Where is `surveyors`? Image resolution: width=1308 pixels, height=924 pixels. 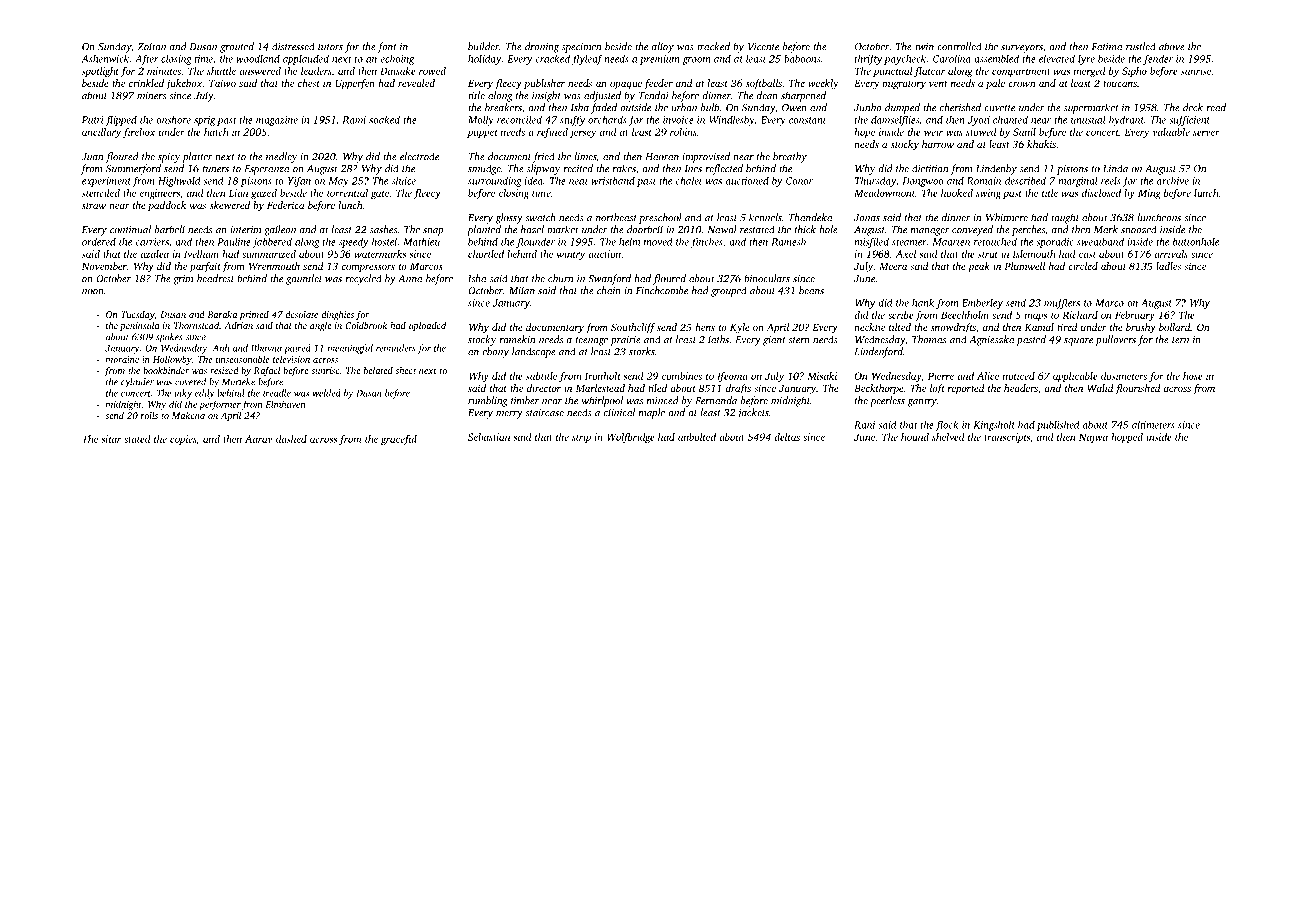 surveyors is located at coordinates (1022, 49).
